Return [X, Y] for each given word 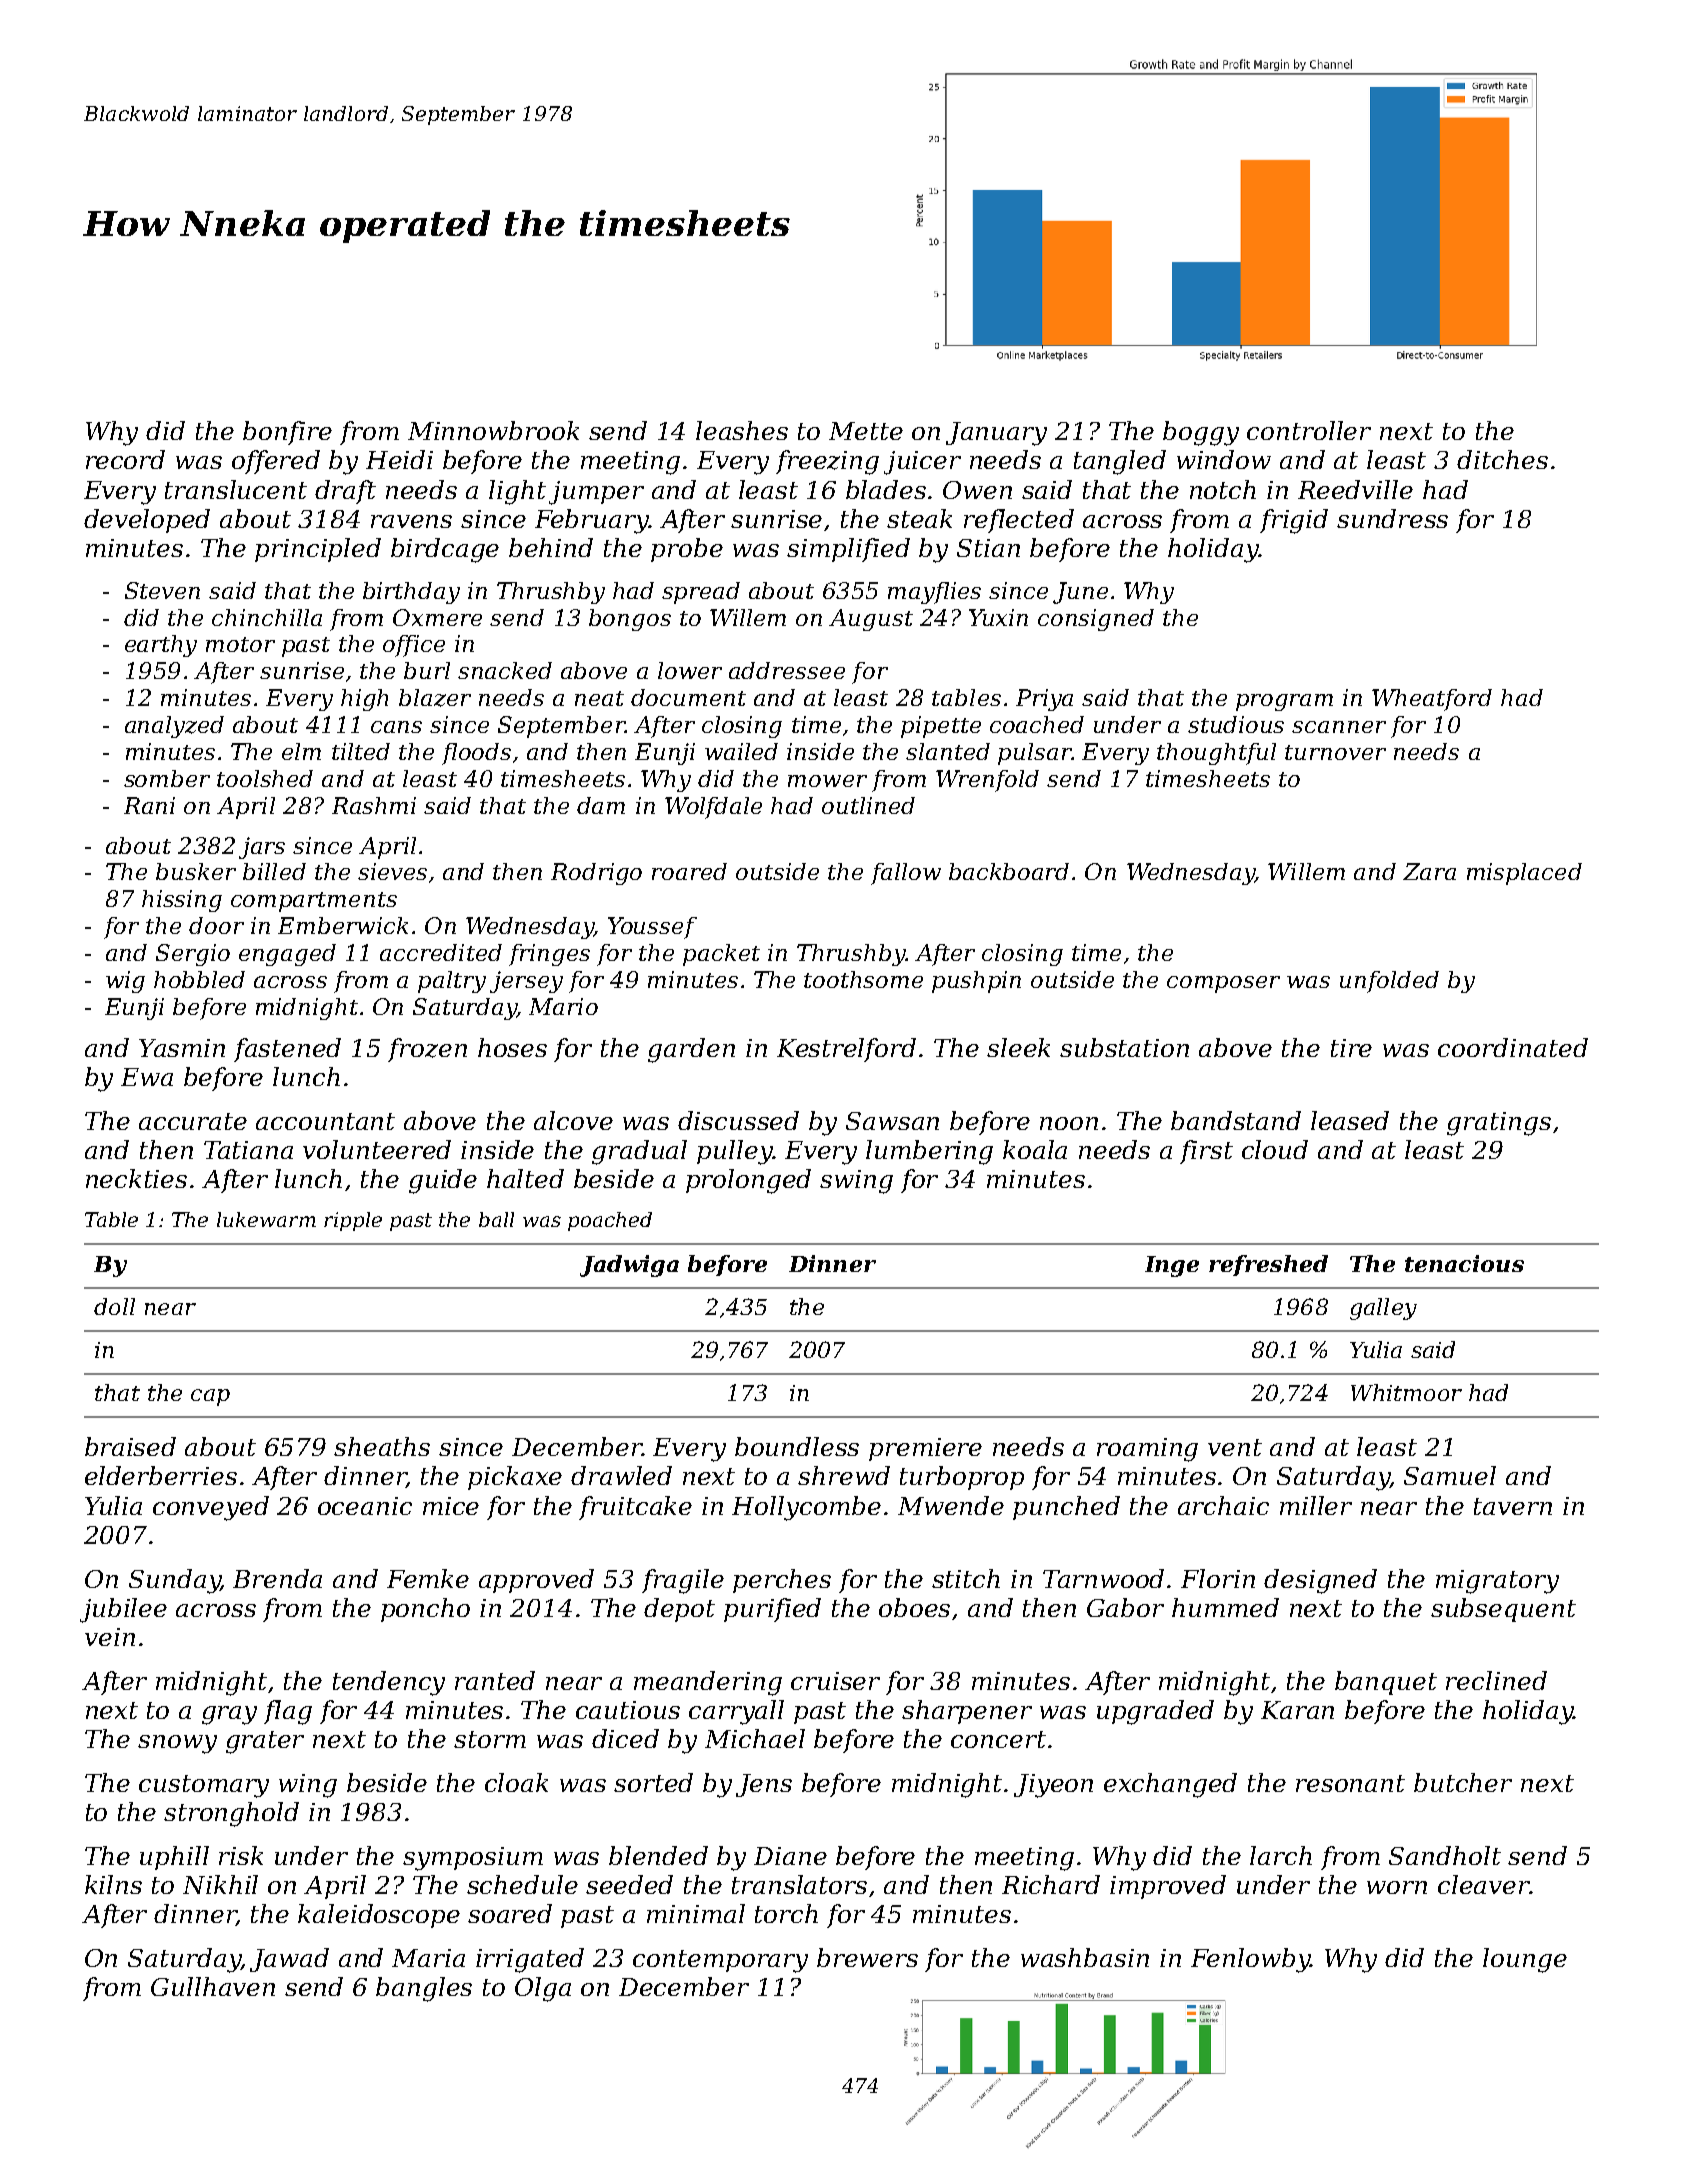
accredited [441, 952]
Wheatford [1432, 700]
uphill [174, 1858]
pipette [941, 727]
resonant [1350, 1783]
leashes [742, 430]
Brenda [277, 1578]
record [125, 459]
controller [1309, 430]
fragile [683, 1581]
